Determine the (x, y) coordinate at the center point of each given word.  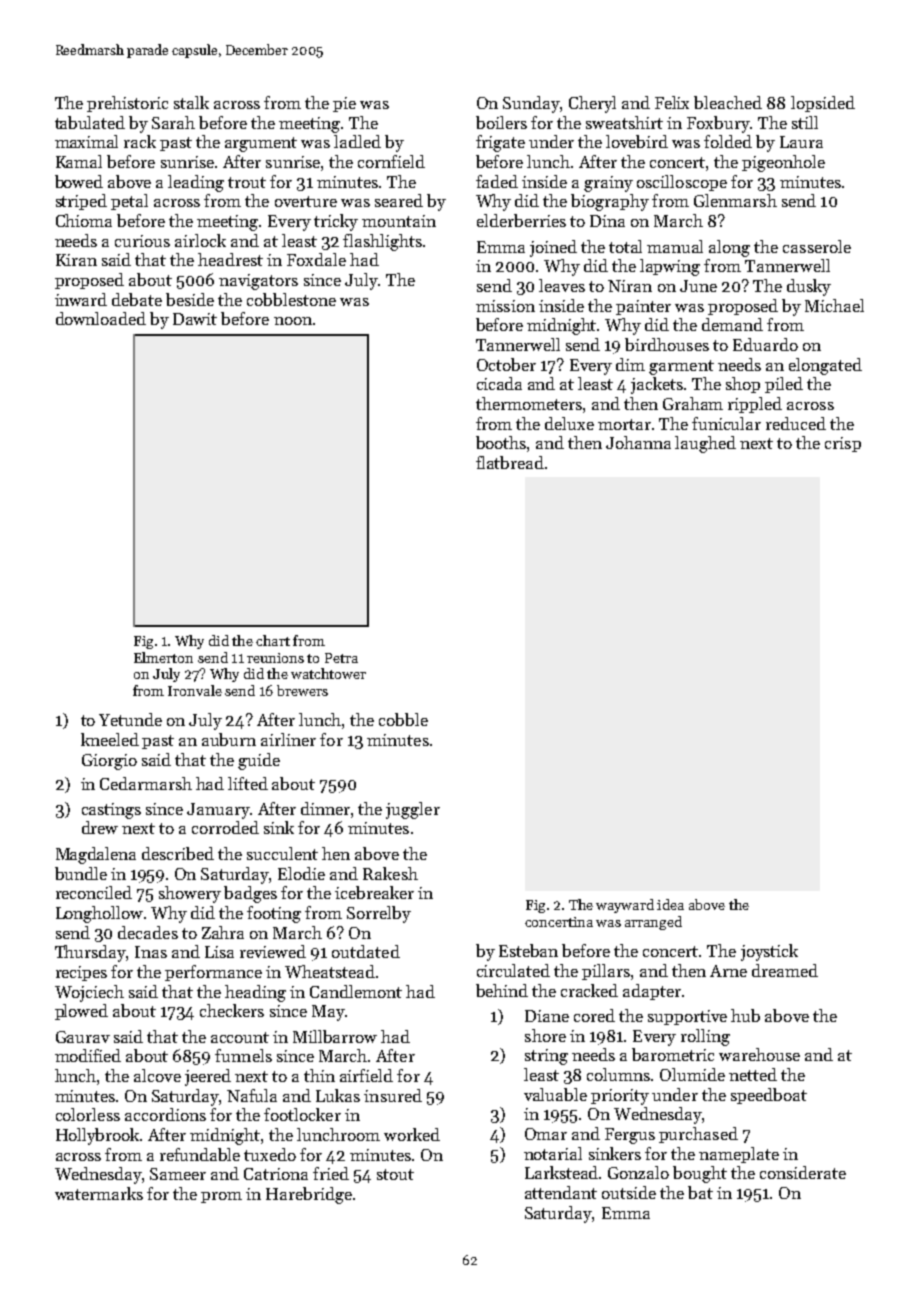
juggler (413, 810)
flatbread (510, 462)
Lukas (338, 1095)
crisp (843, 444)
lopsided (823, 104)
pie (344, 104)
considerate (803, 1172)
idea (670, 904)
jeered (208, 1077)
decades (148, 932)
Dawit (195, 319)
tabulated (90, 122)
